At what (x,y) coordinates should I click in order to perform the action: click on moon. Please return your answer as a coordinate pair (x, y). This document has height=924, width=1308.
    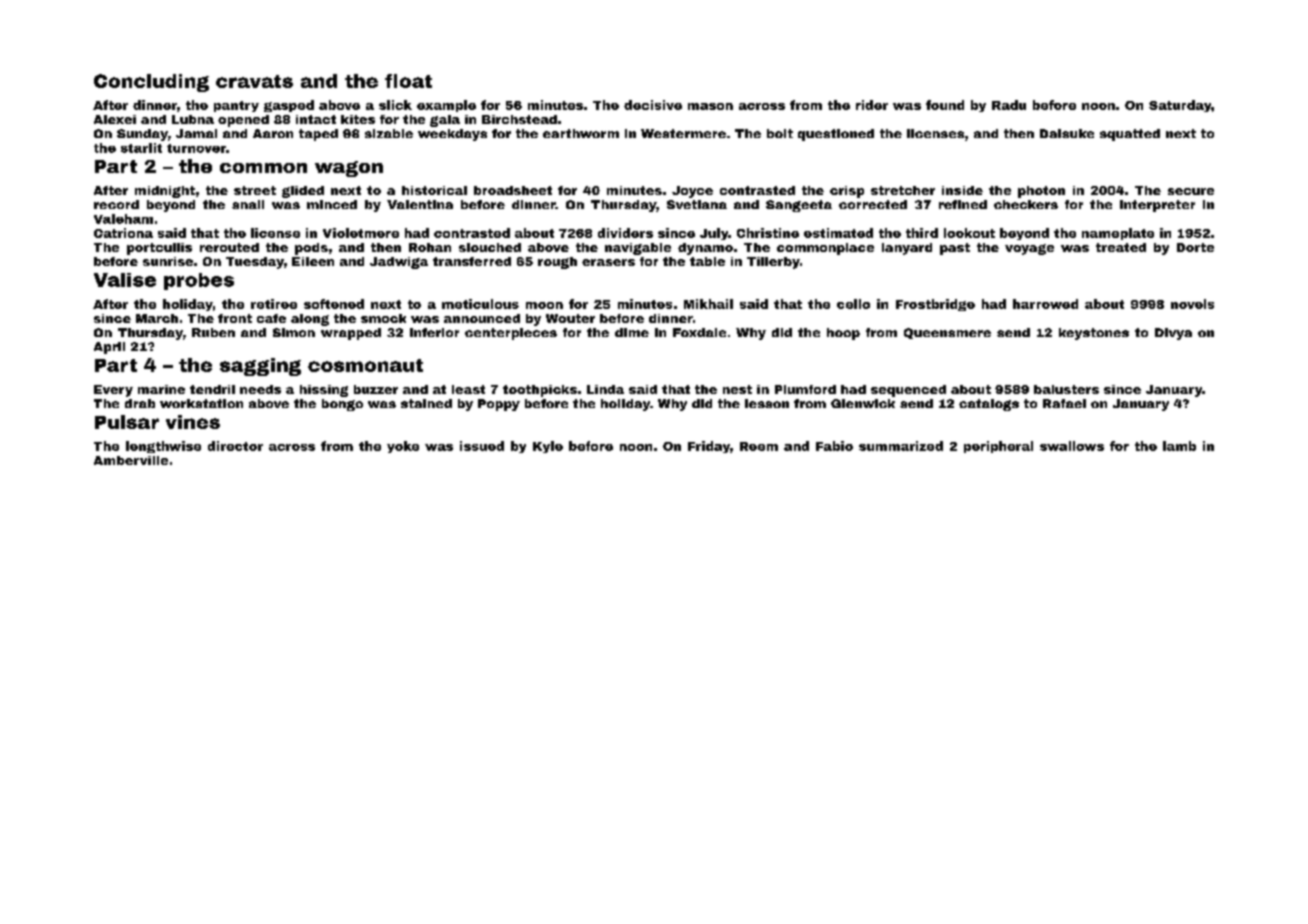
    Looking at the image, I should click on (544, 305).
